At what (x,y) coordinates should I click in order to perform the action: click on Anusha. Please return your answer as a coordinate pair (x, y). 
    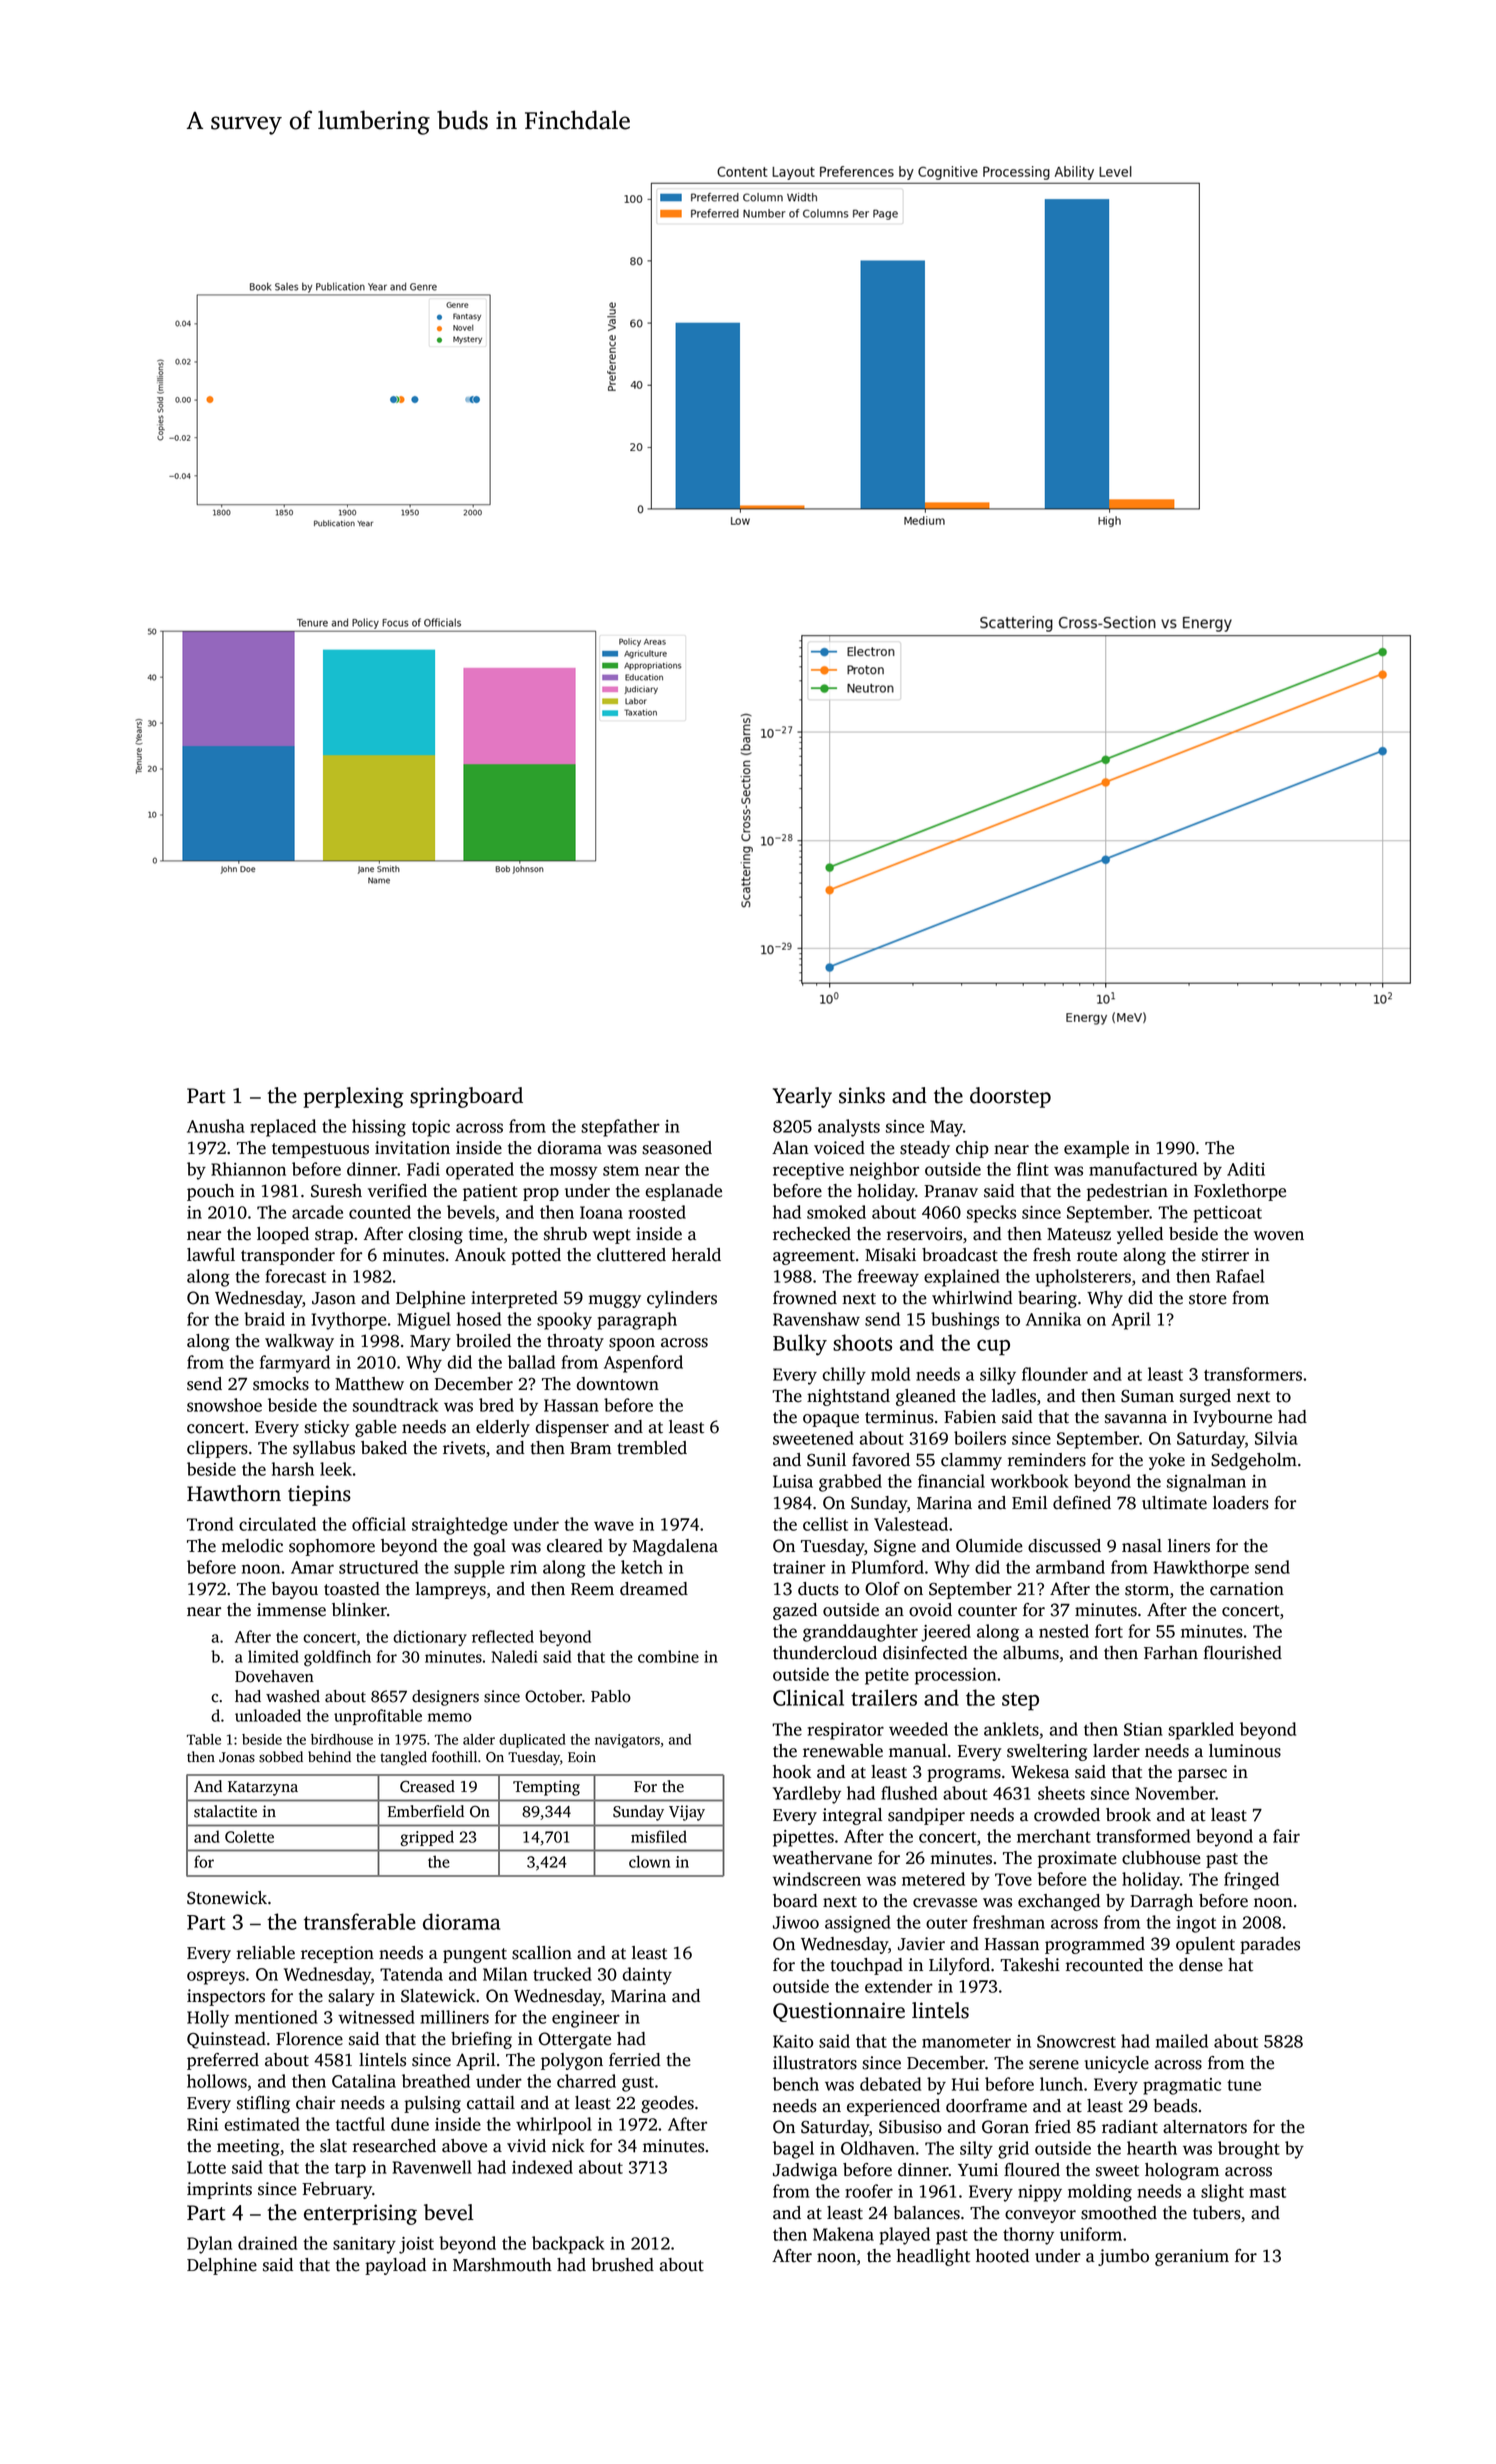
    Looking at the image, I should click on (216, 1126).
